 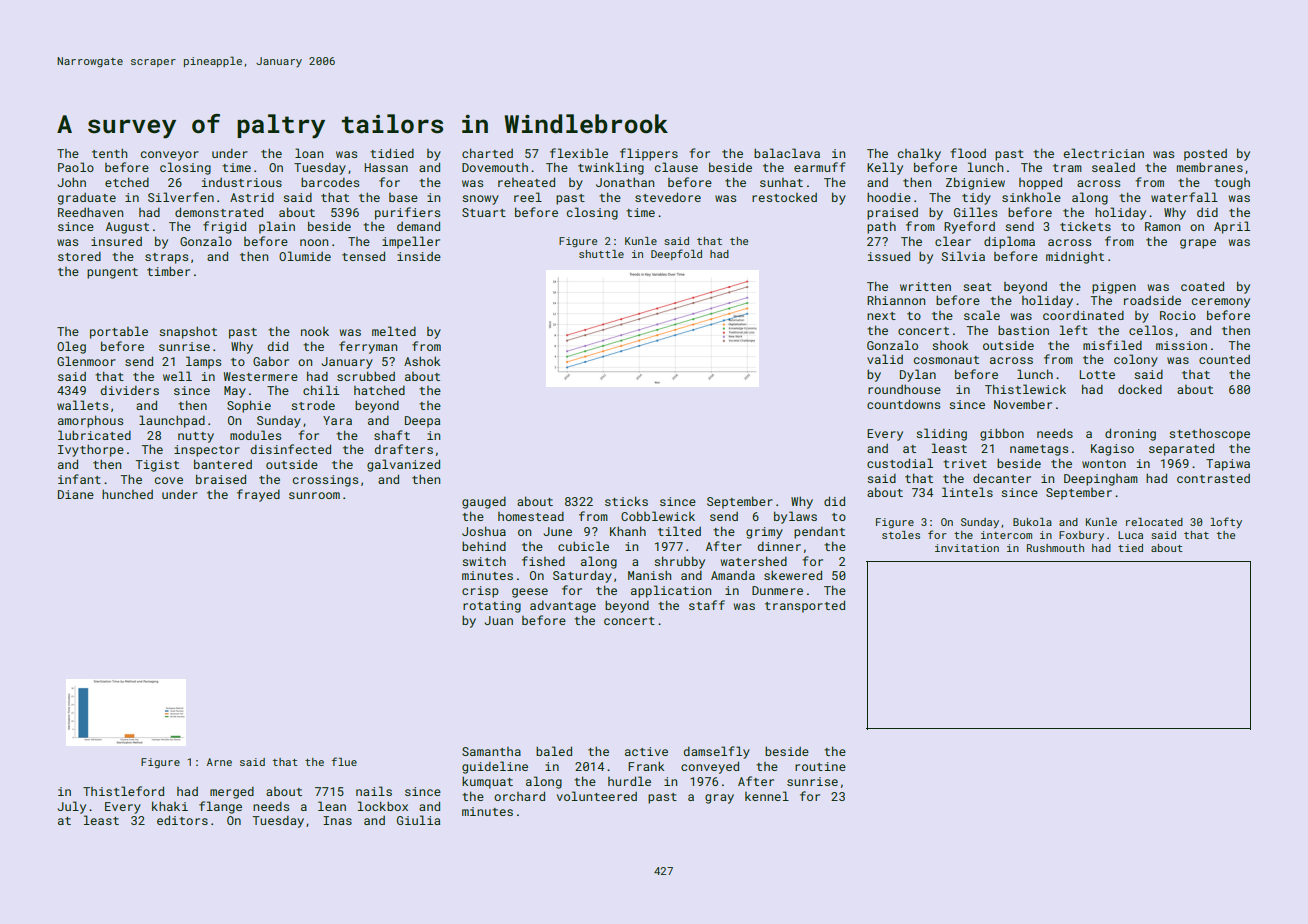 What do you see at coordinates (969, 227) in the page?
I see `Ryeford` at bounding box center [969, 227].
